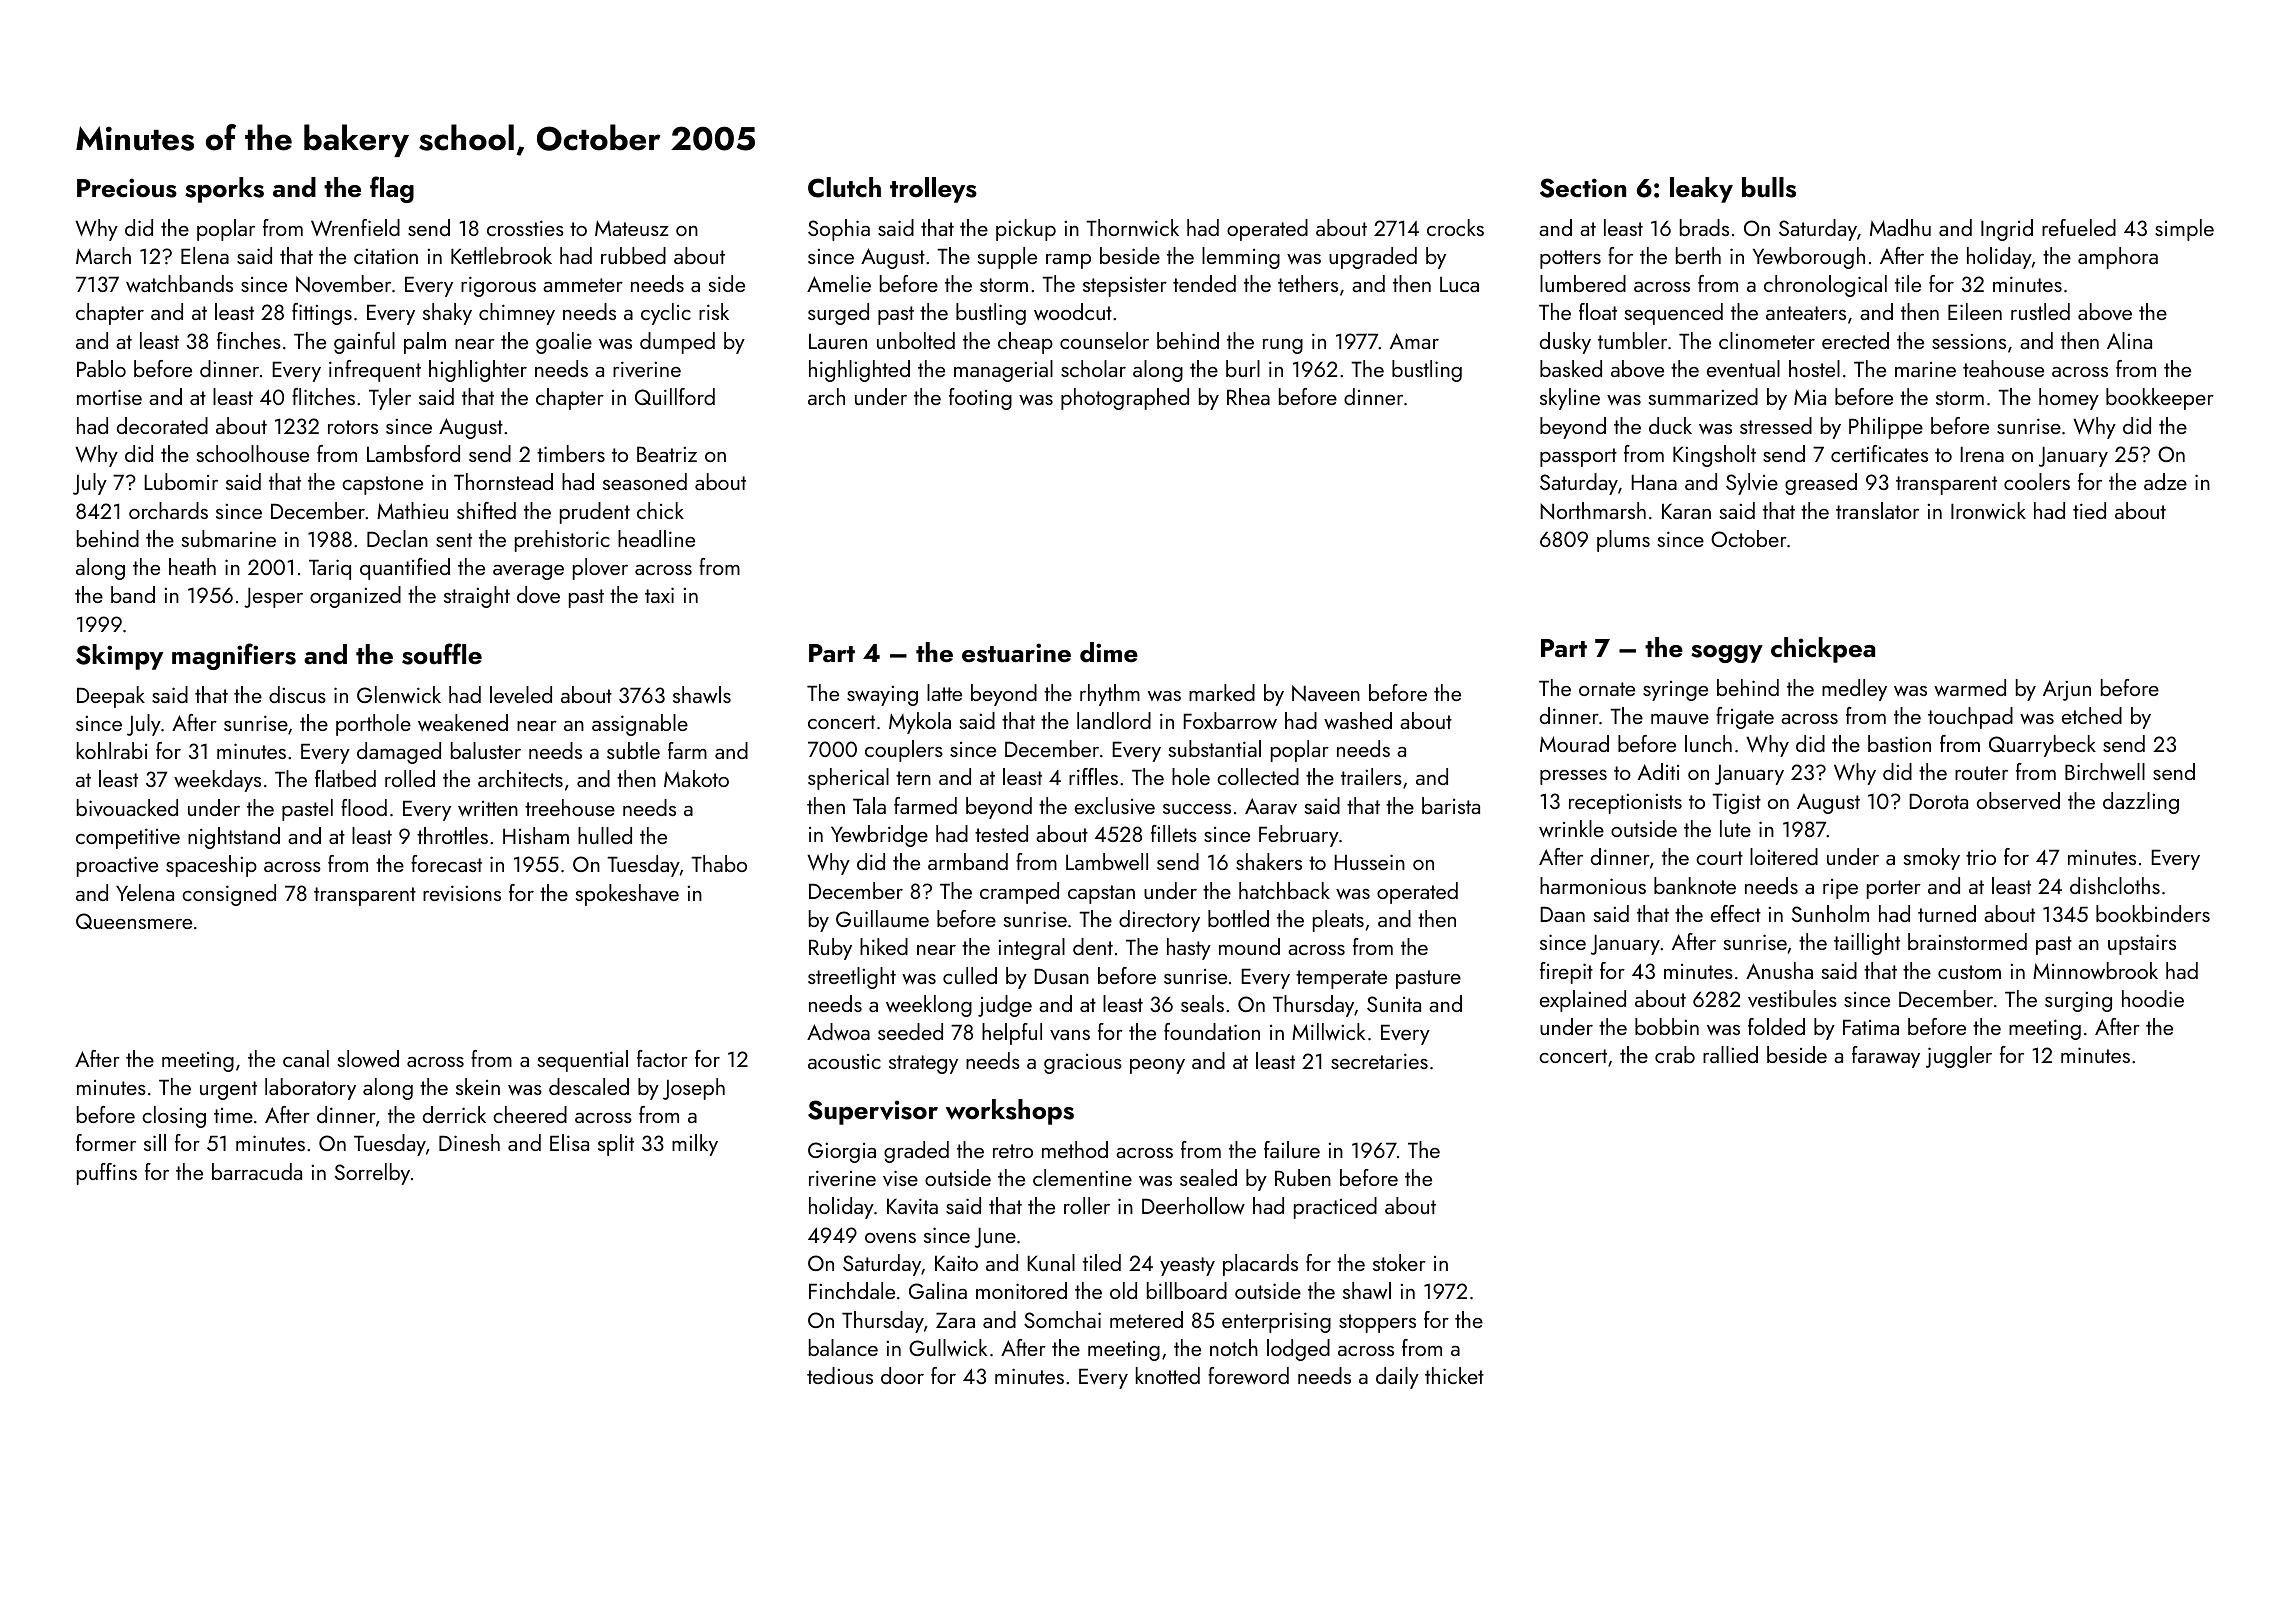  What do you see at coordinates (1454, 1375) in the screenshot?
I see `thicket` at bounding box center [1454, 1375].
